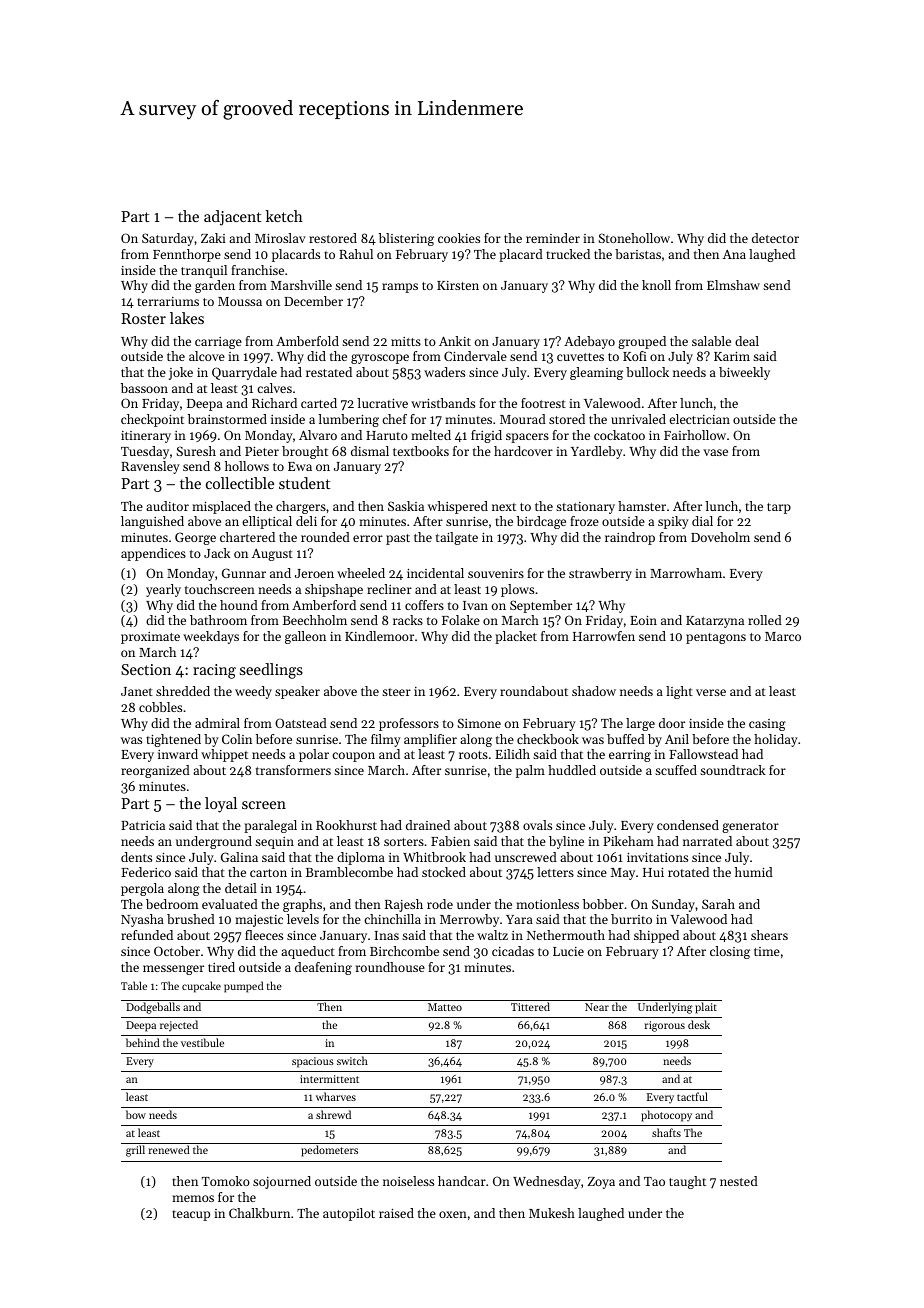 This document has height=1308, width=924. I want to click on Matteo, so click(445, 1007).
